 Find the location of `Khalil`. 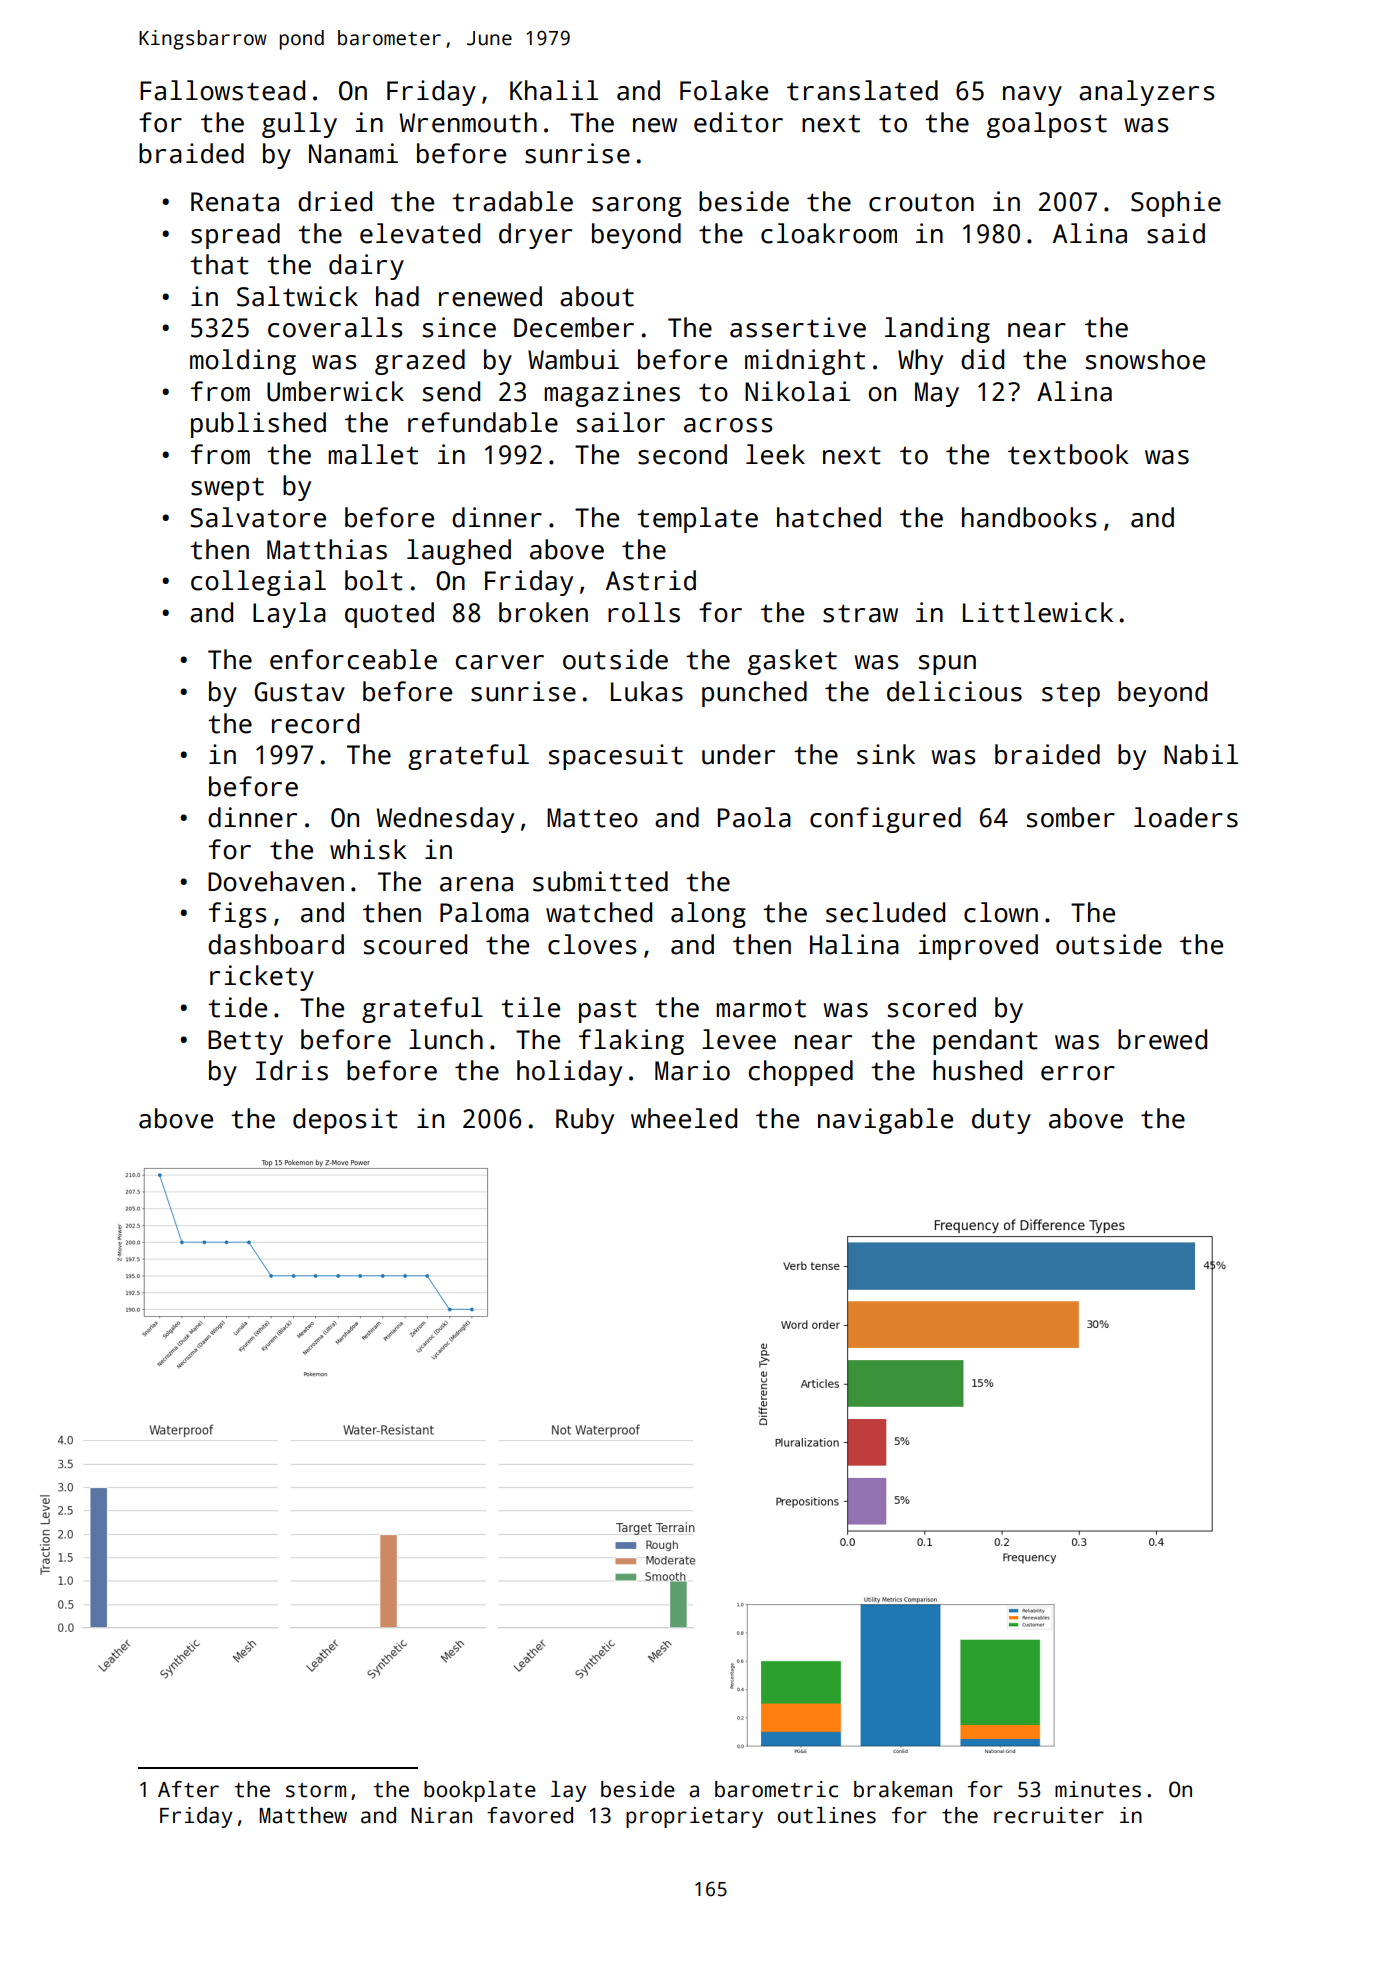

Khalil is located at coordinates (554, 90).
